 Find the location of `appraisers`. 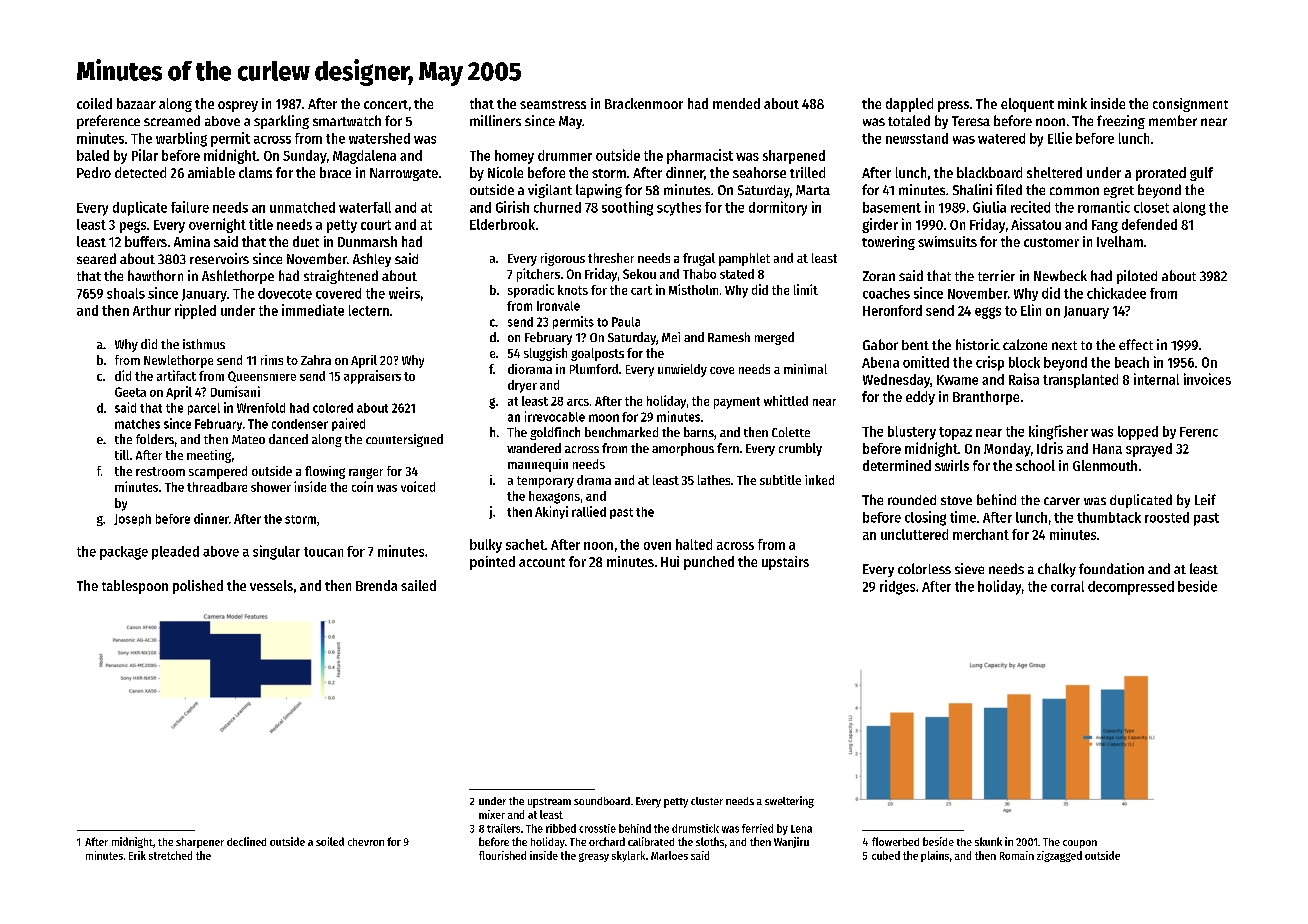

appraisers is located at coordinates (372, 377).
